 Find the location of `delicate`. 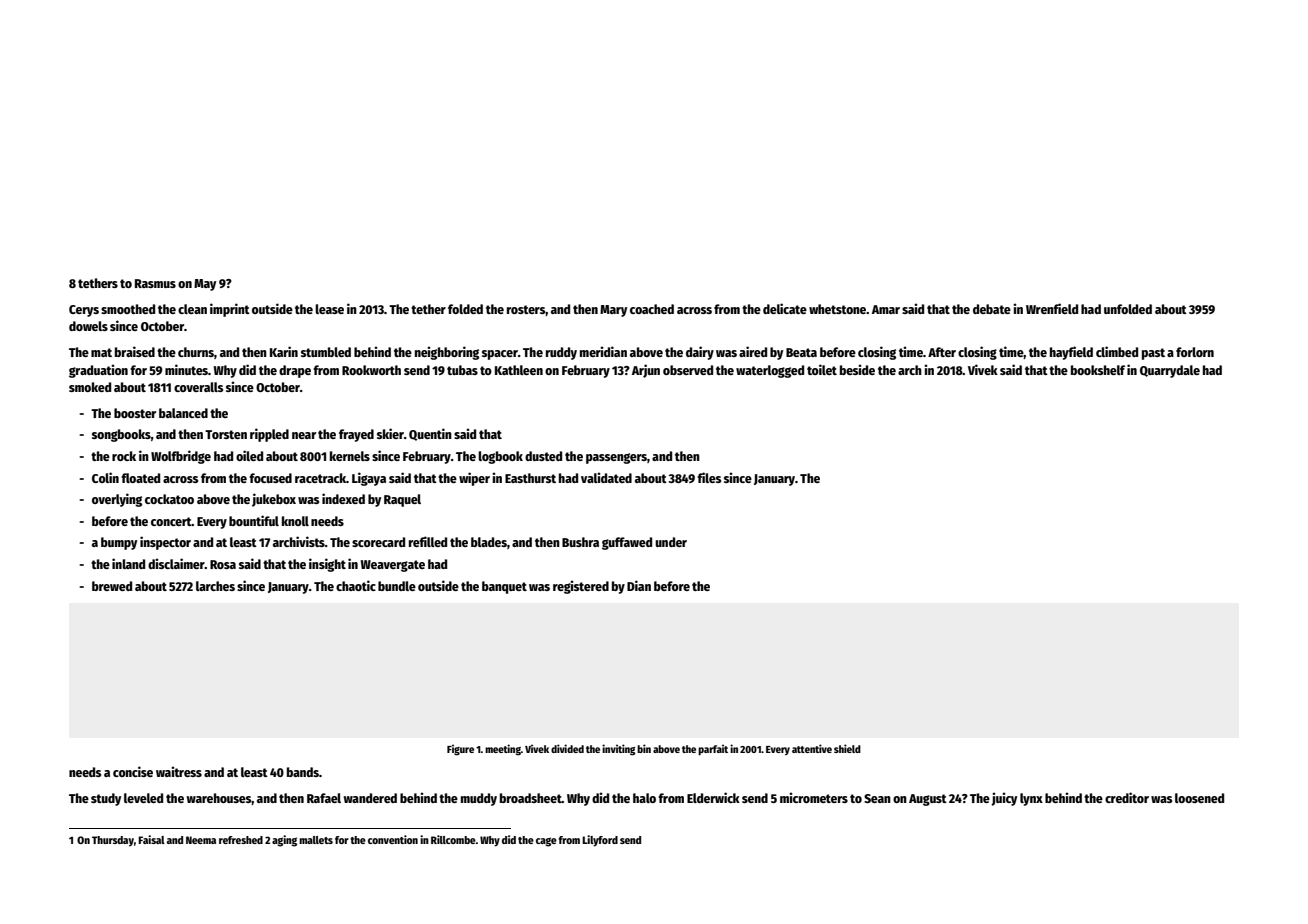

delicate is located at coordinates (785, 308).
